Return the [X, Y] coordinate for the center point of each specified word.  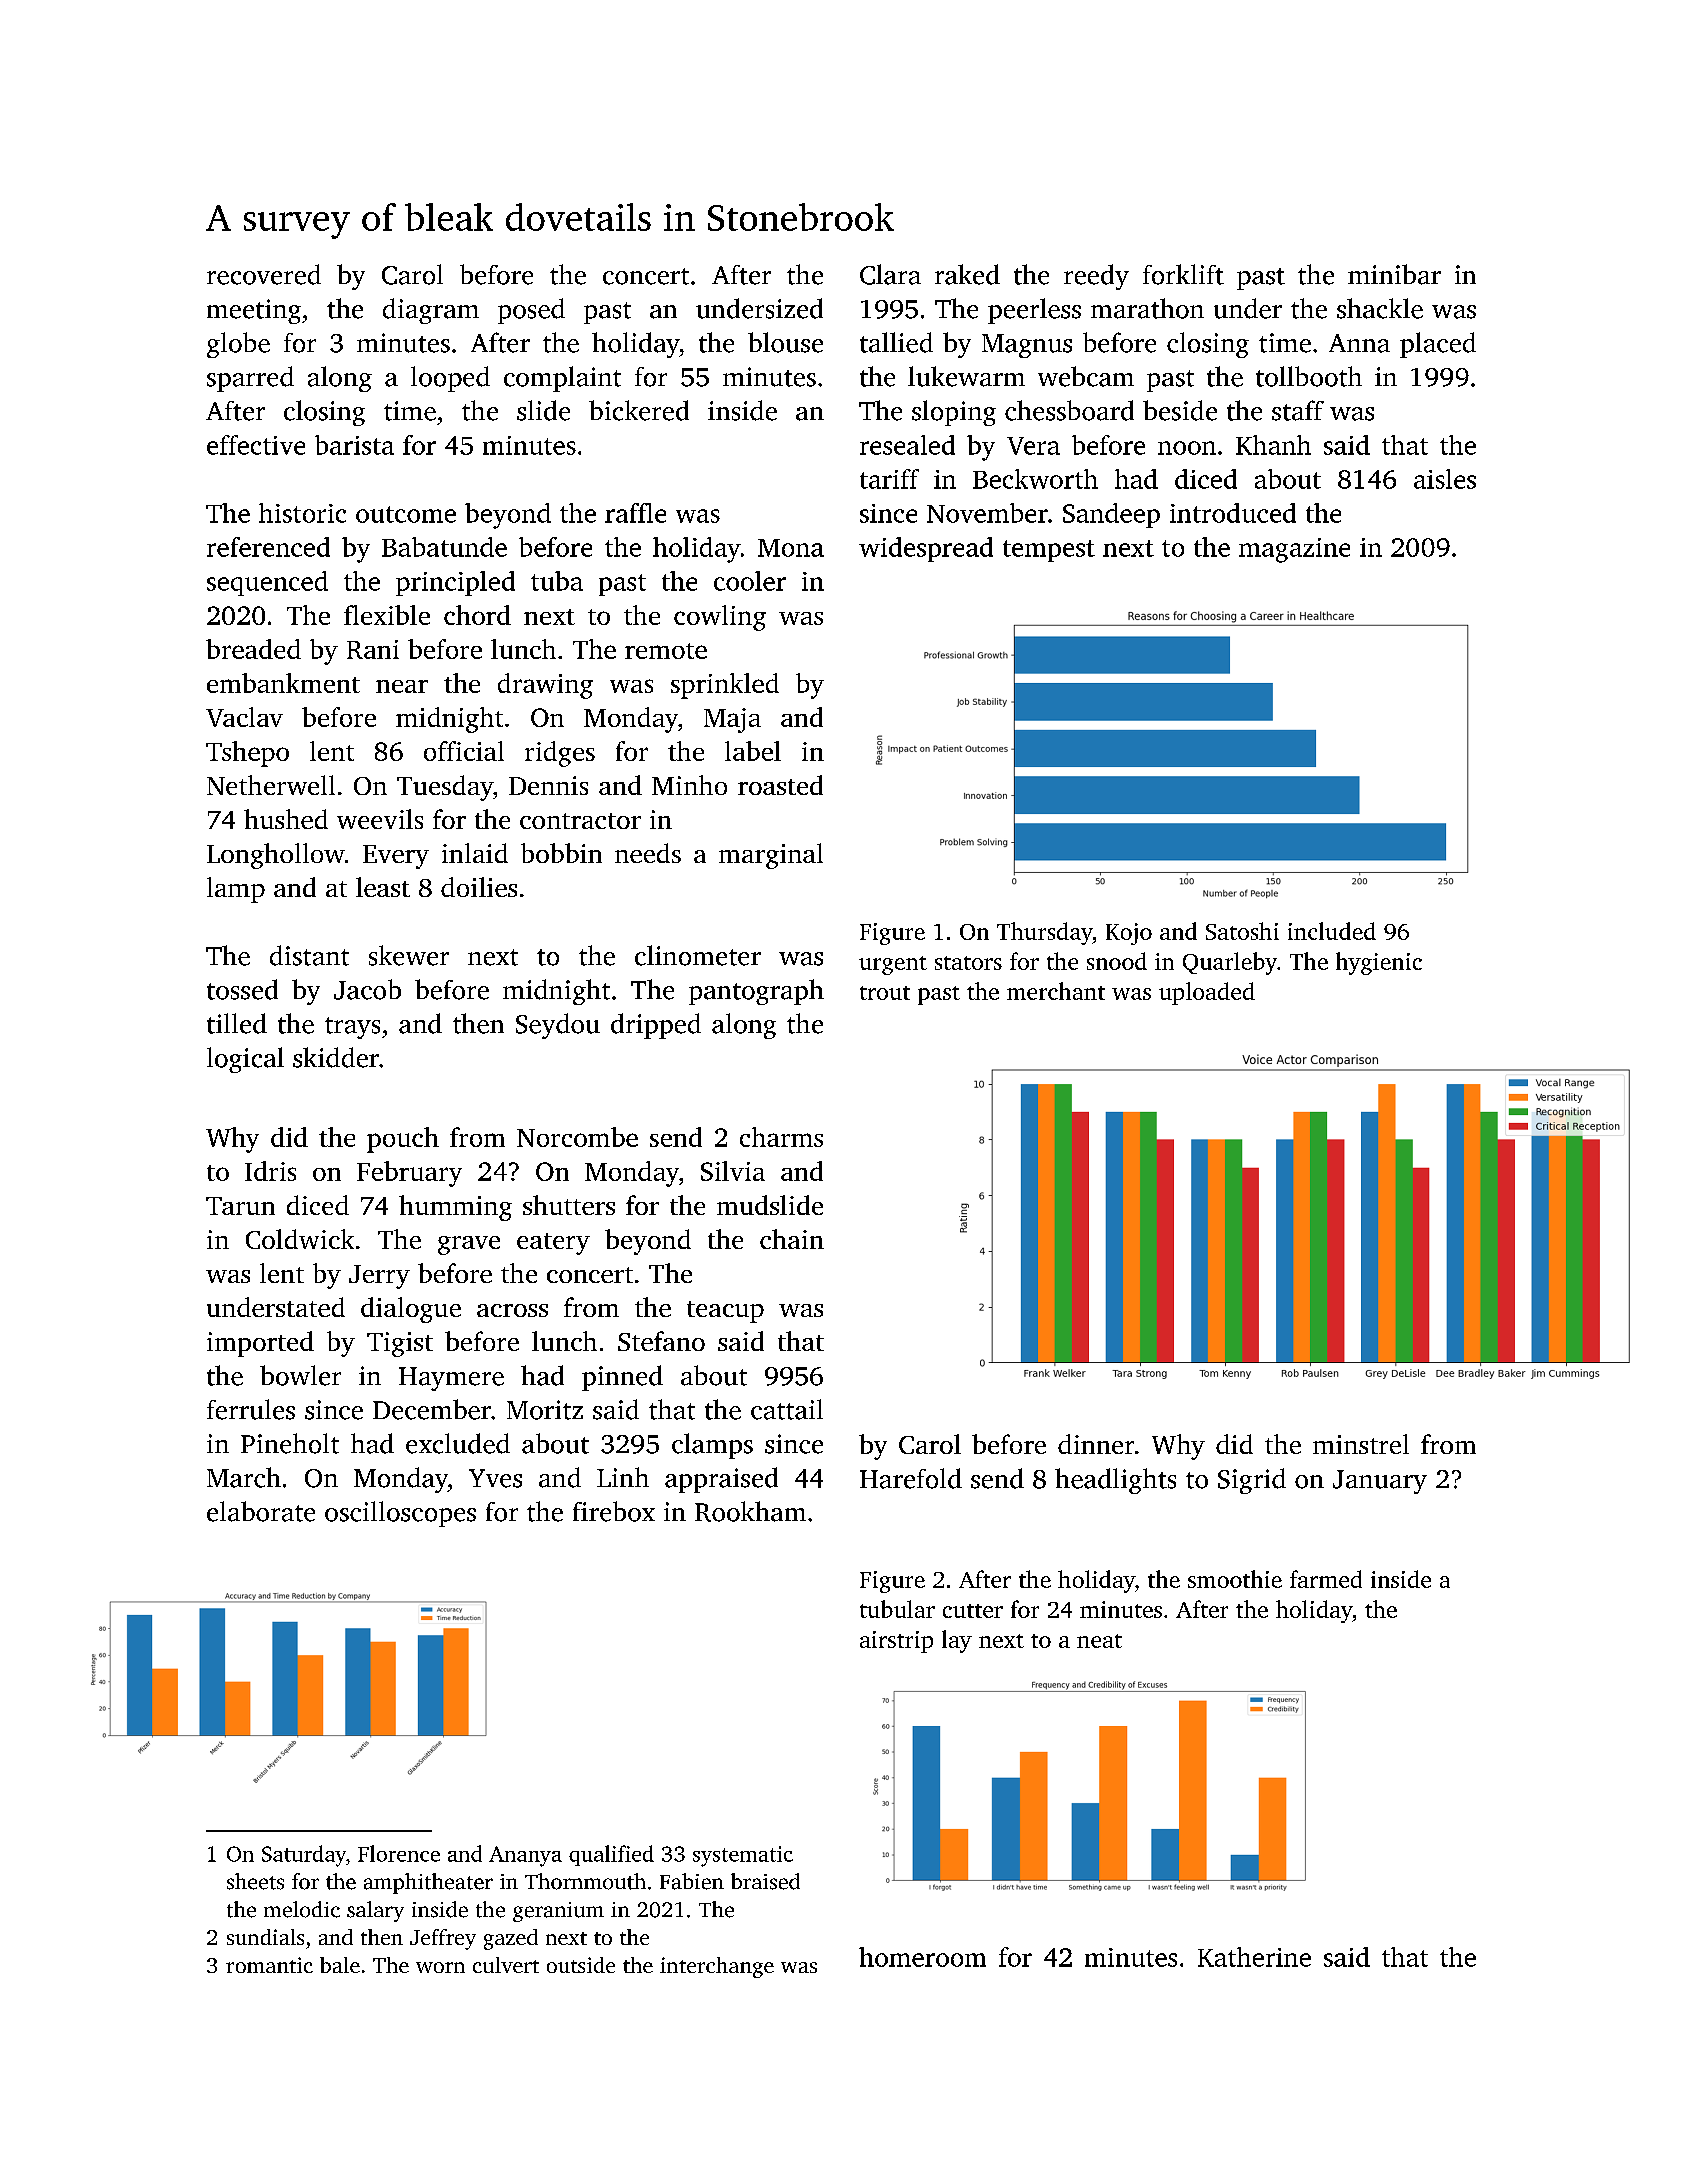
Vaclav [244, 717]
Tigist [400, 1344]
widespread [926, 549]
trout [885, 993]
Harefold [911, 1478]
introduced [1233, 513]
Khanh [1273, 445]
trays [352, 1028]
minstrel [1361, 1444]
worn [440, 1967]
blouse [785, 342]
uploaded [1207, 993]
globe [238, 345]
